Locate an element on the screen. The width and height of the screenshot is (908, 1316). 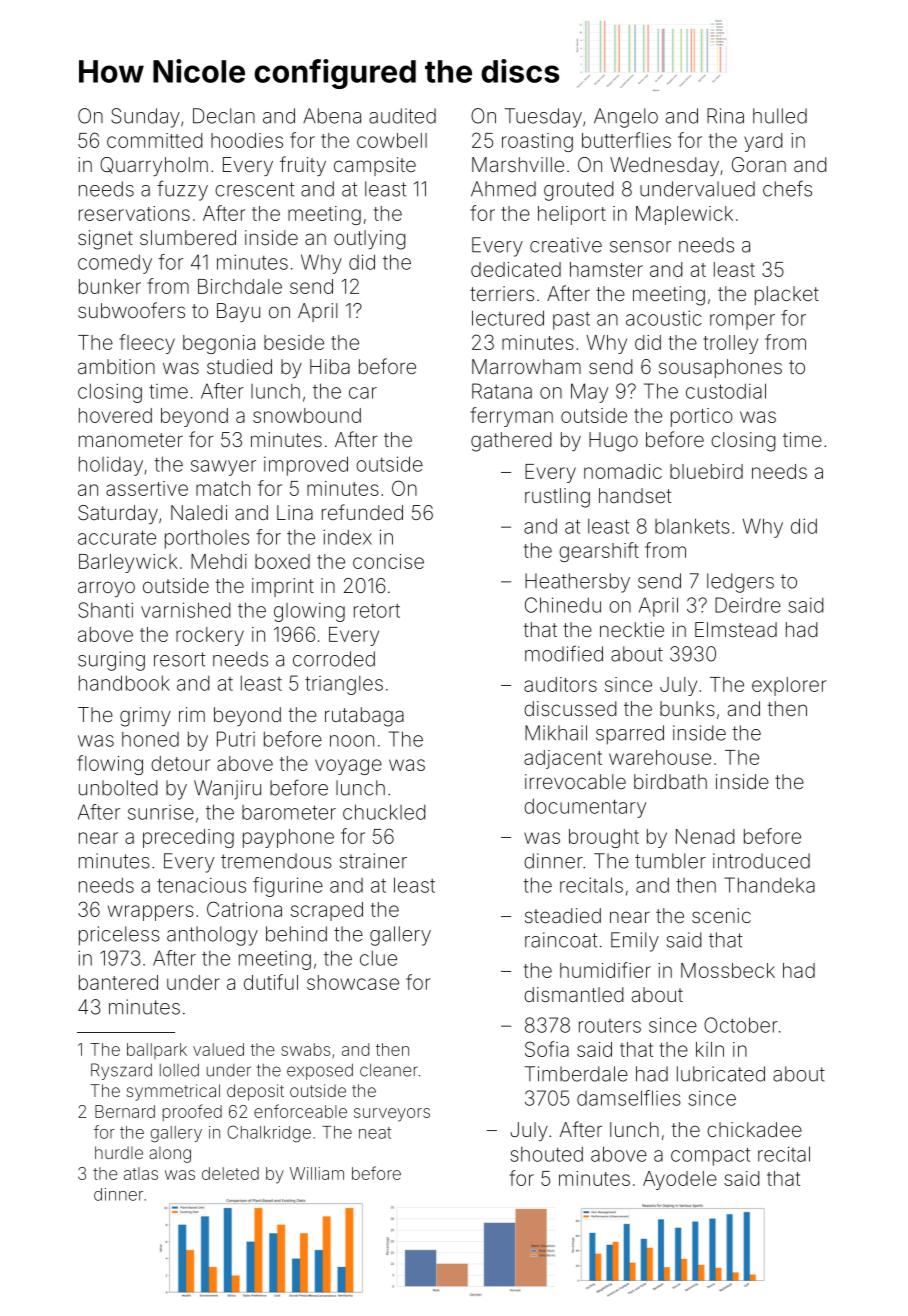
hulled is located at coordinates (780, 116).
